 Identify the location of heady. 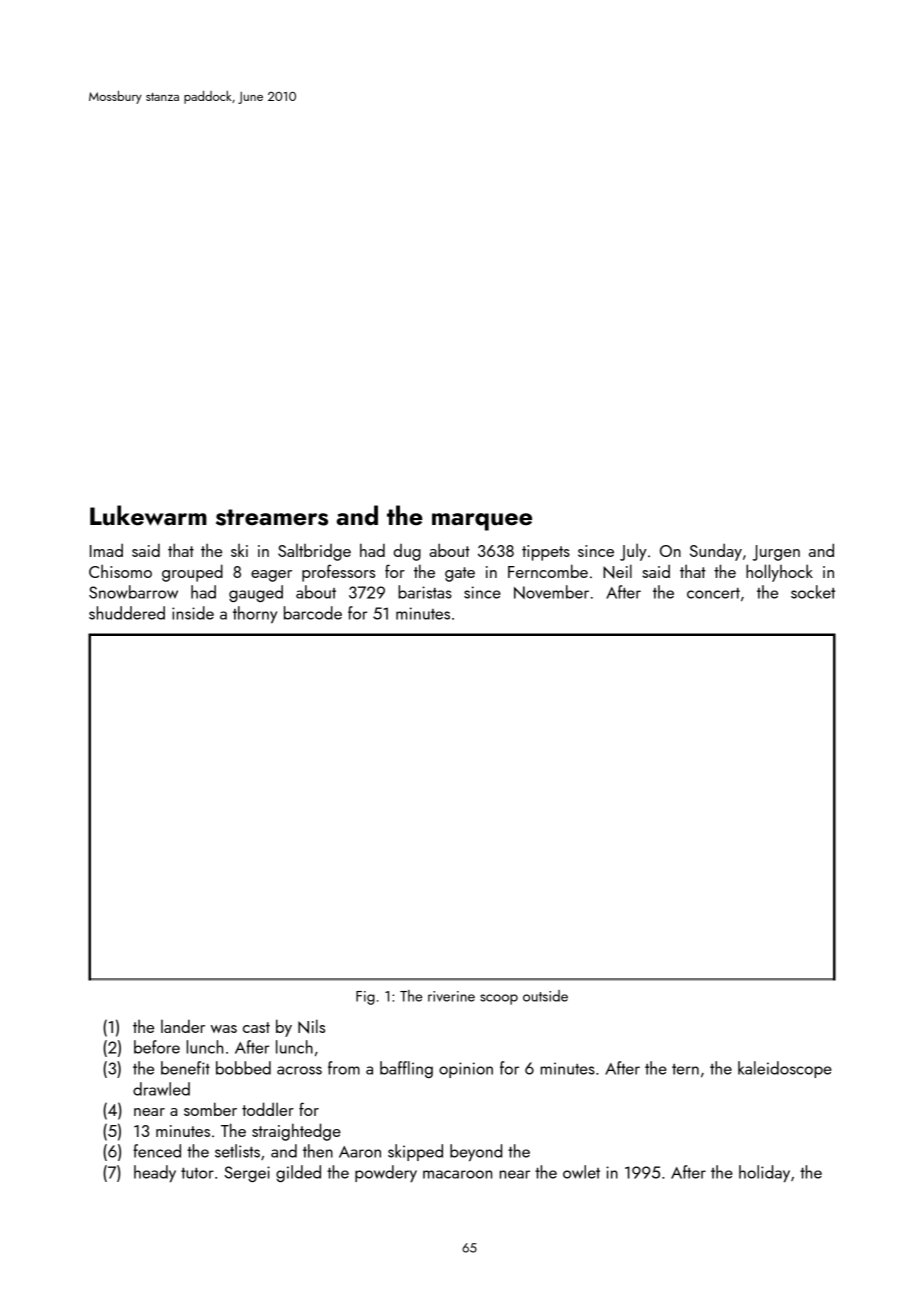
(155, 1173).
